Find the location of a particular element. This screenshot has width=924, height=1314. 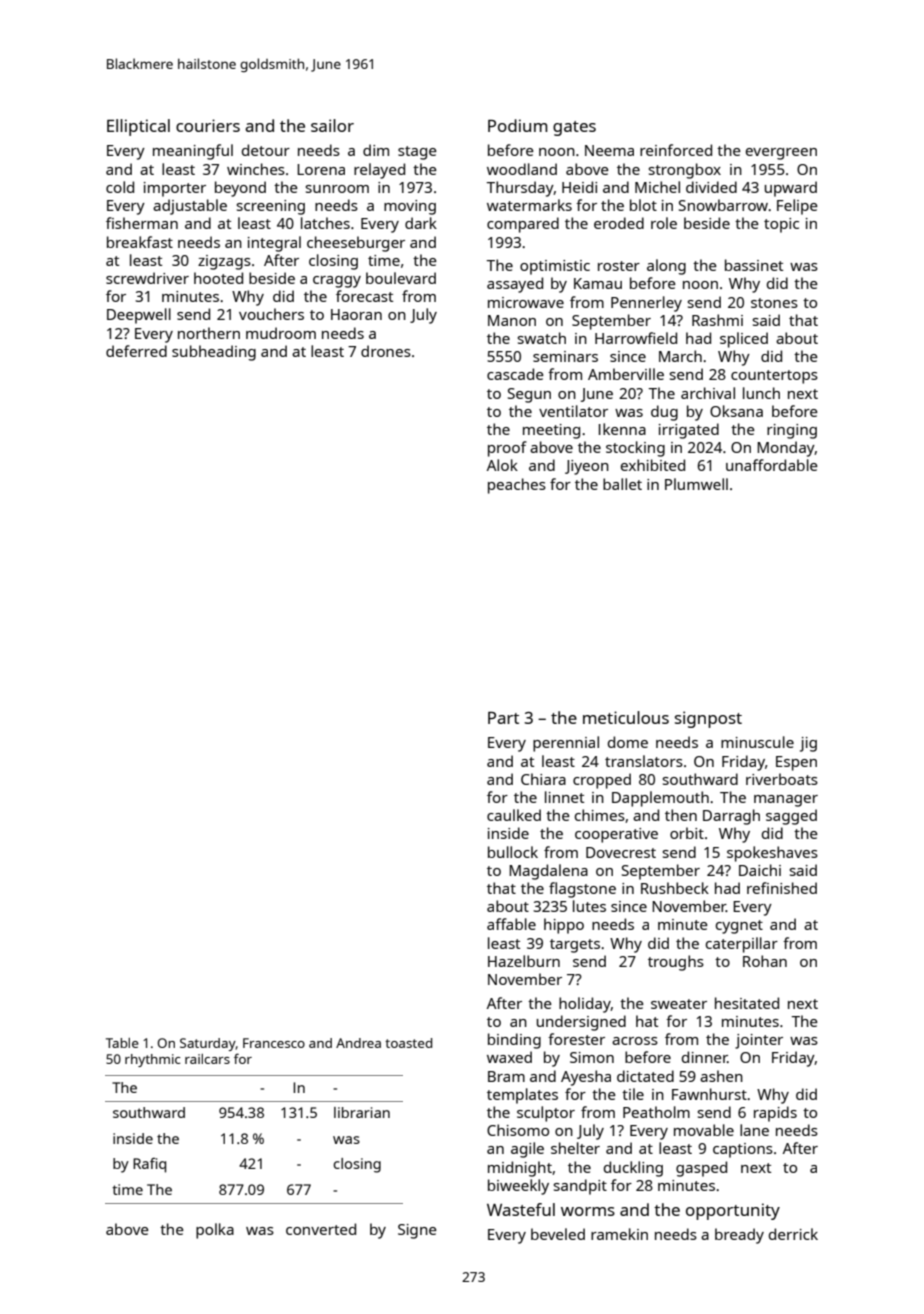

Jiyeon is located at coordinates (587, 467).
